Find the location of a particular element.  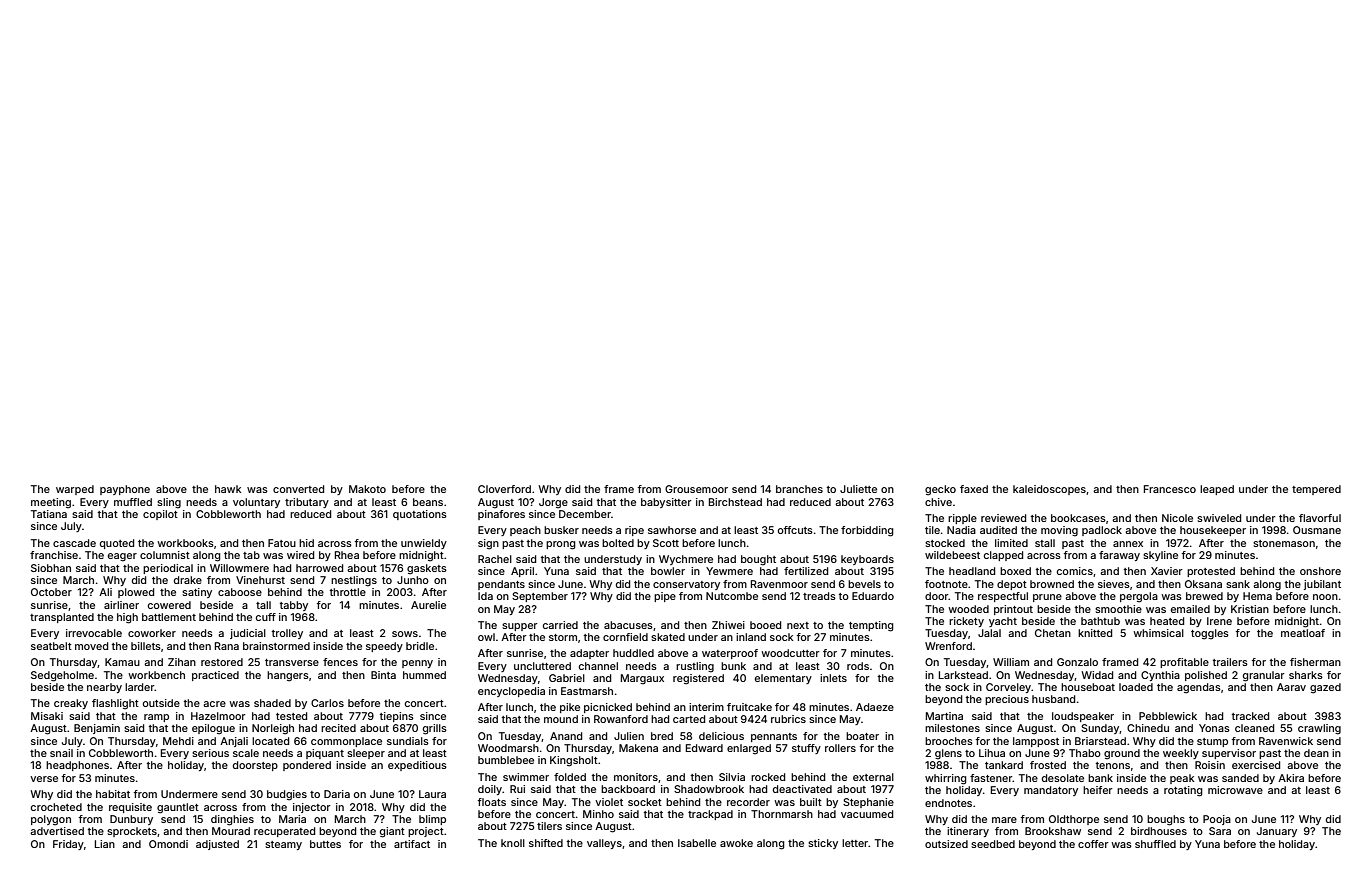

warped is located at coordinates (75, 490).
